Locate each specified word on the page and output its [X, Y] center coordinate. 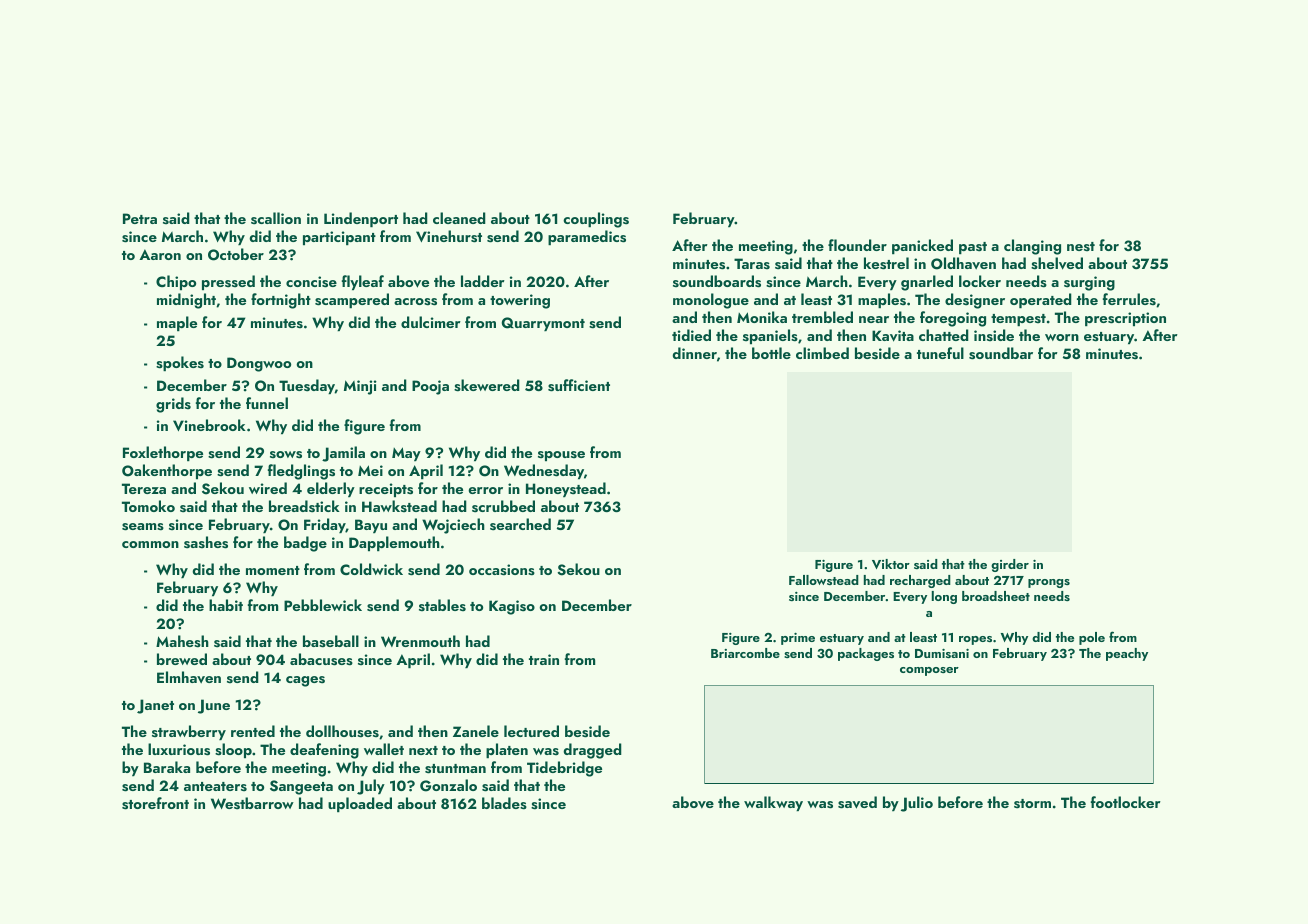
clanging [1032, 247]
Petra [140, 218]
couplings [596, 220]
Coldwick [371, 569]
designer [975, 301]
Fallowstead [824, 580]
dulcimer [431, 322]
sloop [233, 750]
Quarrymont [543, 324]
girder [1010, 565]
